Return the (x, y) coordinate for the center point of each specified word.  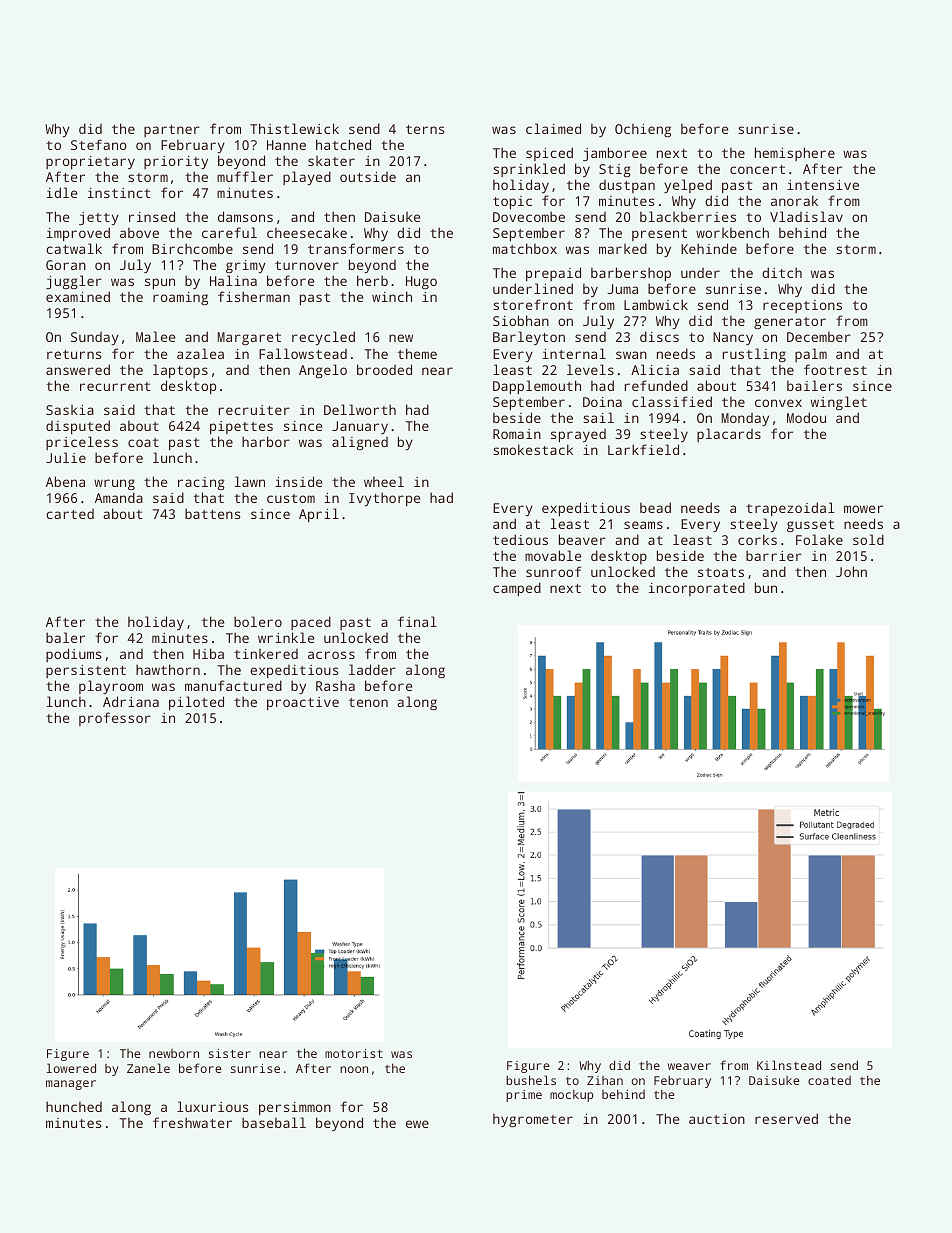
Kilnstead (789, 1065)
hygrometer (533, 1120)
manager (71, 1085)
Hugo (421, 282)
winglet (839, 403)
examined (78, 296)
